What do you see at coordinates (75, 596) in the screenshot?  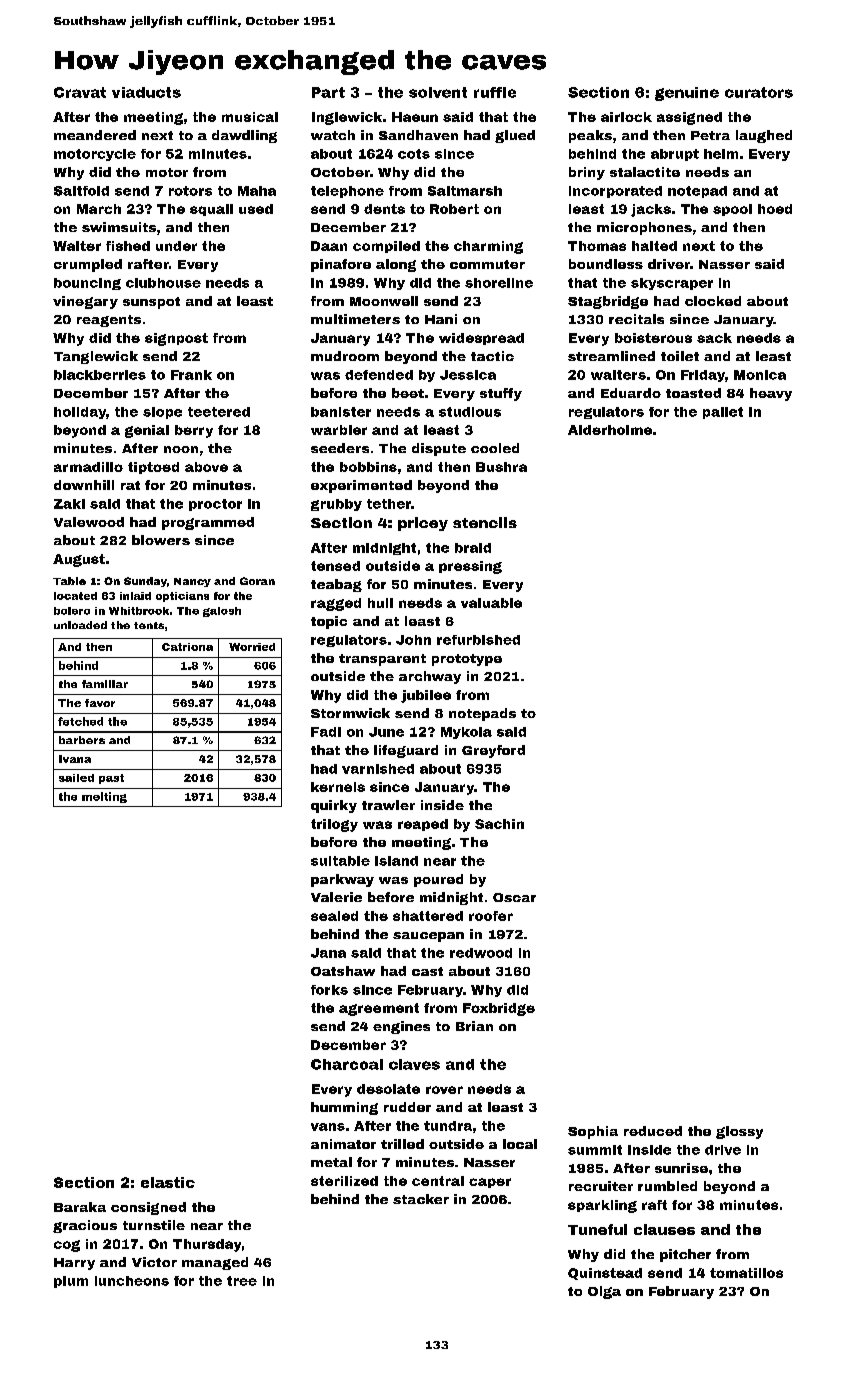 I see `located` at bounding box center [75, 596].
